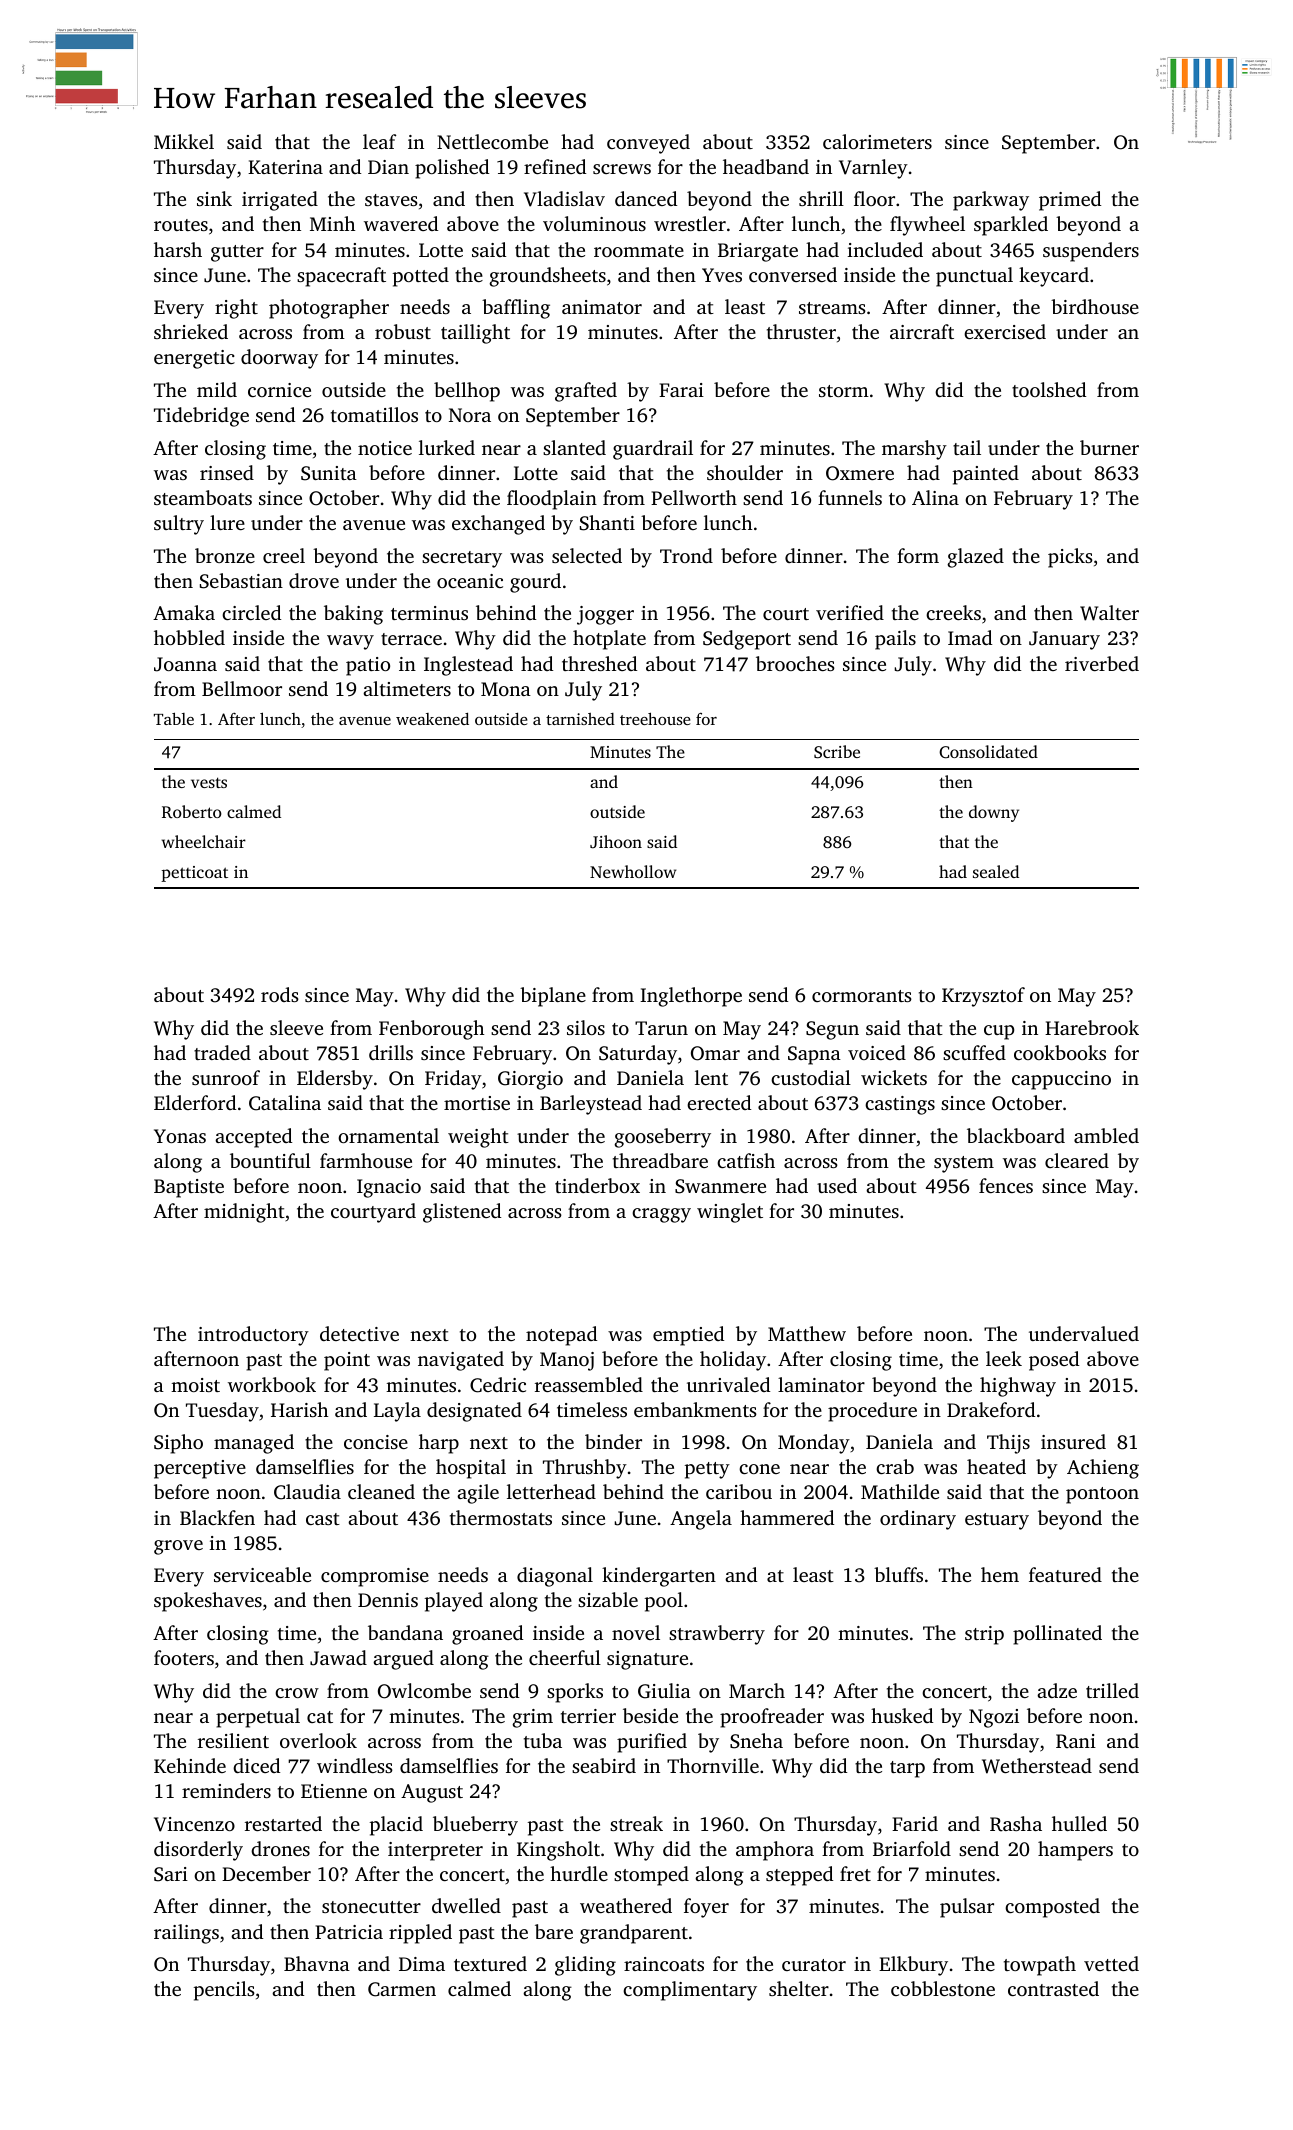 Image resolution: width=1293 pixels, height=2130 pixels. I want to click on crab, so click(895, 1466).
